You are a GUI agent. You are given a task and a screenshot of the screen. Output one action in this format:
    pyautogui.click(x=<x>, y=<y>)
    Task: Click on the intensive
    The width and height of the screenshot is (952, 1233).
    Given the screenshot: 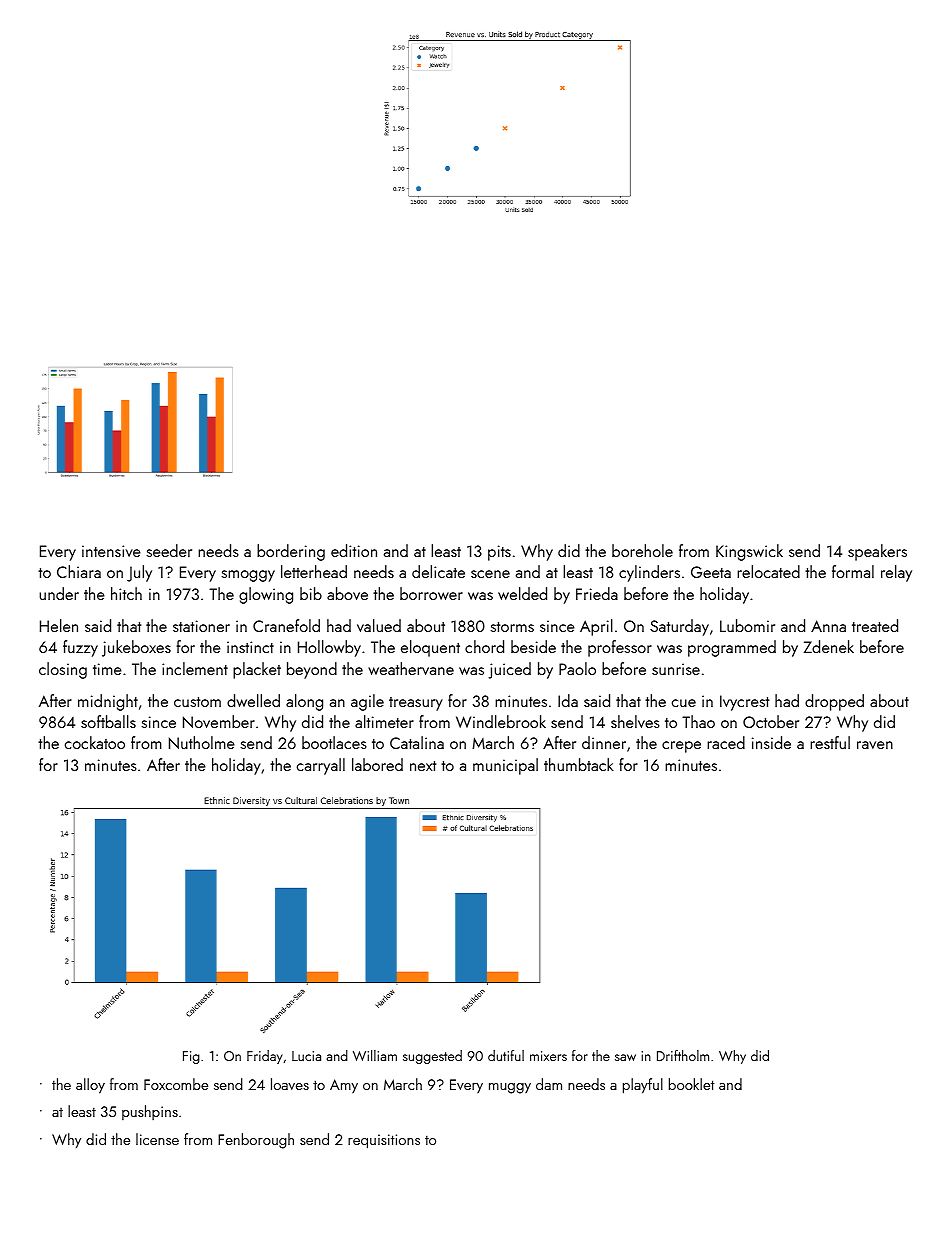 What is the action you would take?
    pyautogui.click(x=111, y=551)
